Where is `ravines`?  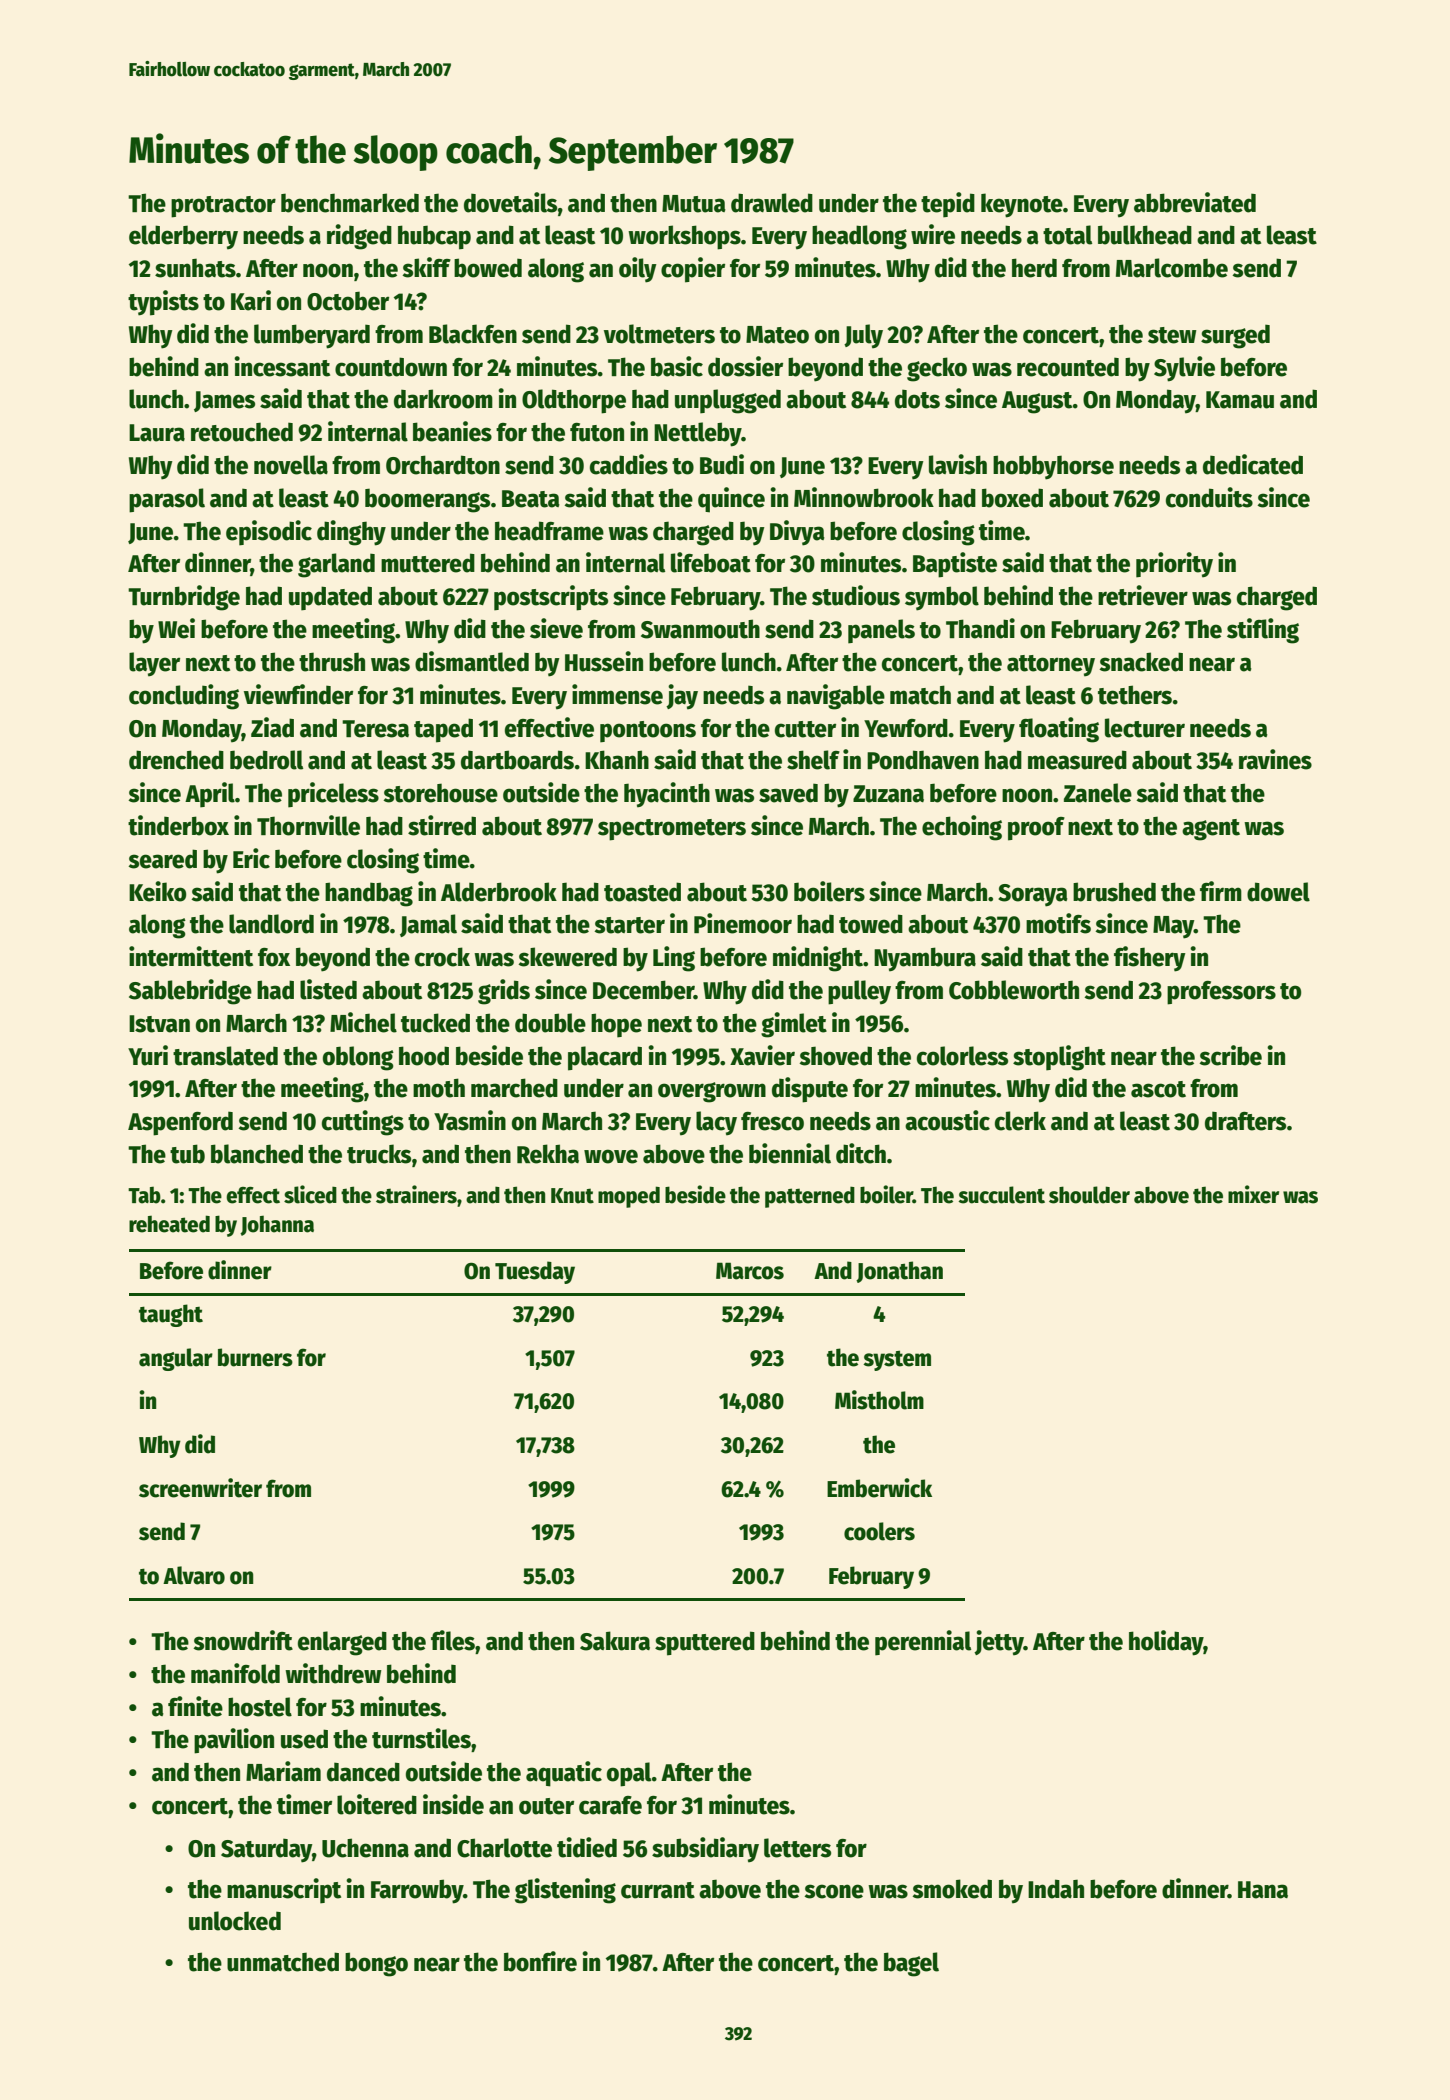 ravines is located at coordinates (1275, 759).
